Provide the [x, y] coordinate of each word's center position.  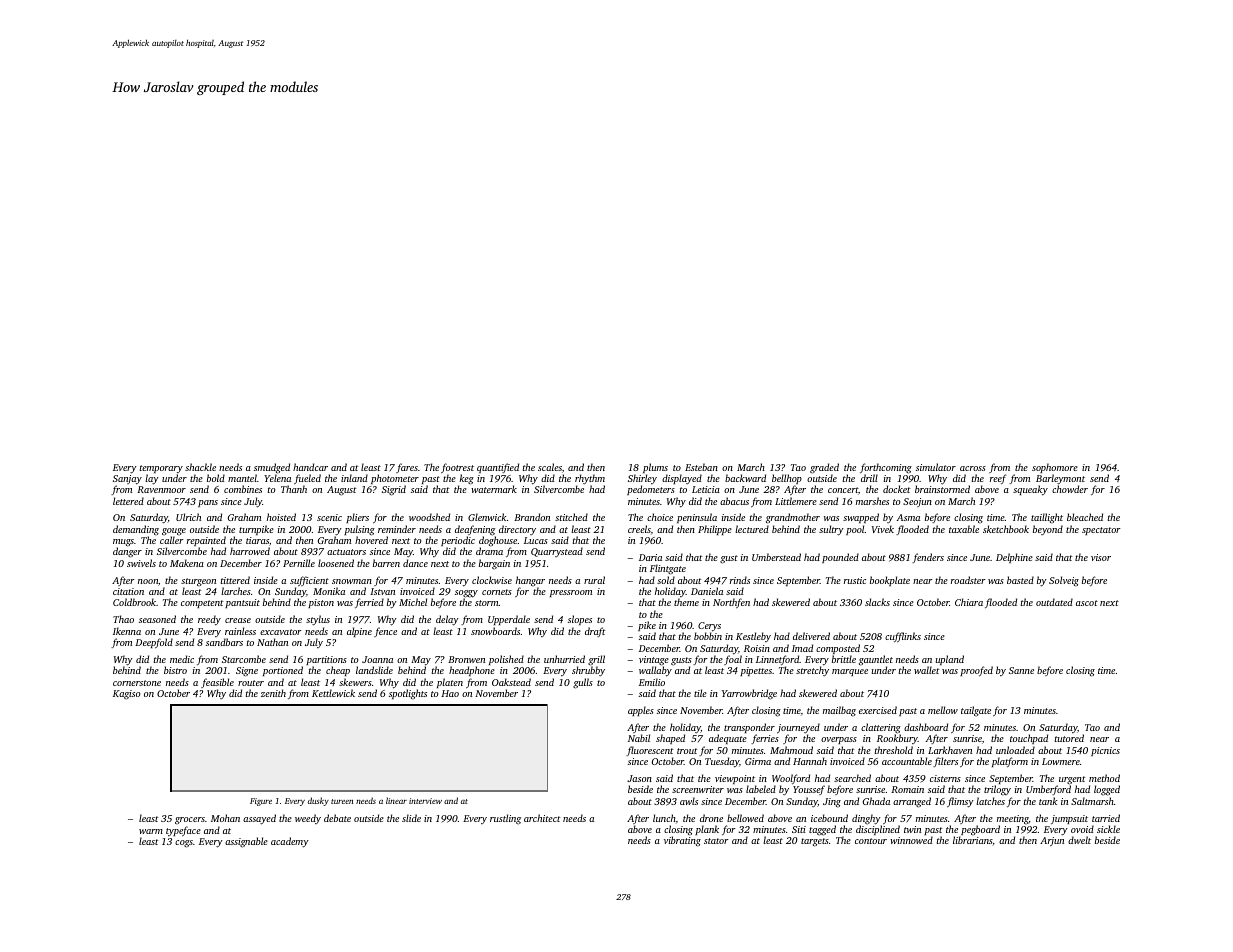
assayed [259, 819]
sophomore [1055, 468]
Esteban [701, 467]
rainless [240, 631]
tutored [1069, 738]
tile [700, 693]
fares [407, 468]
